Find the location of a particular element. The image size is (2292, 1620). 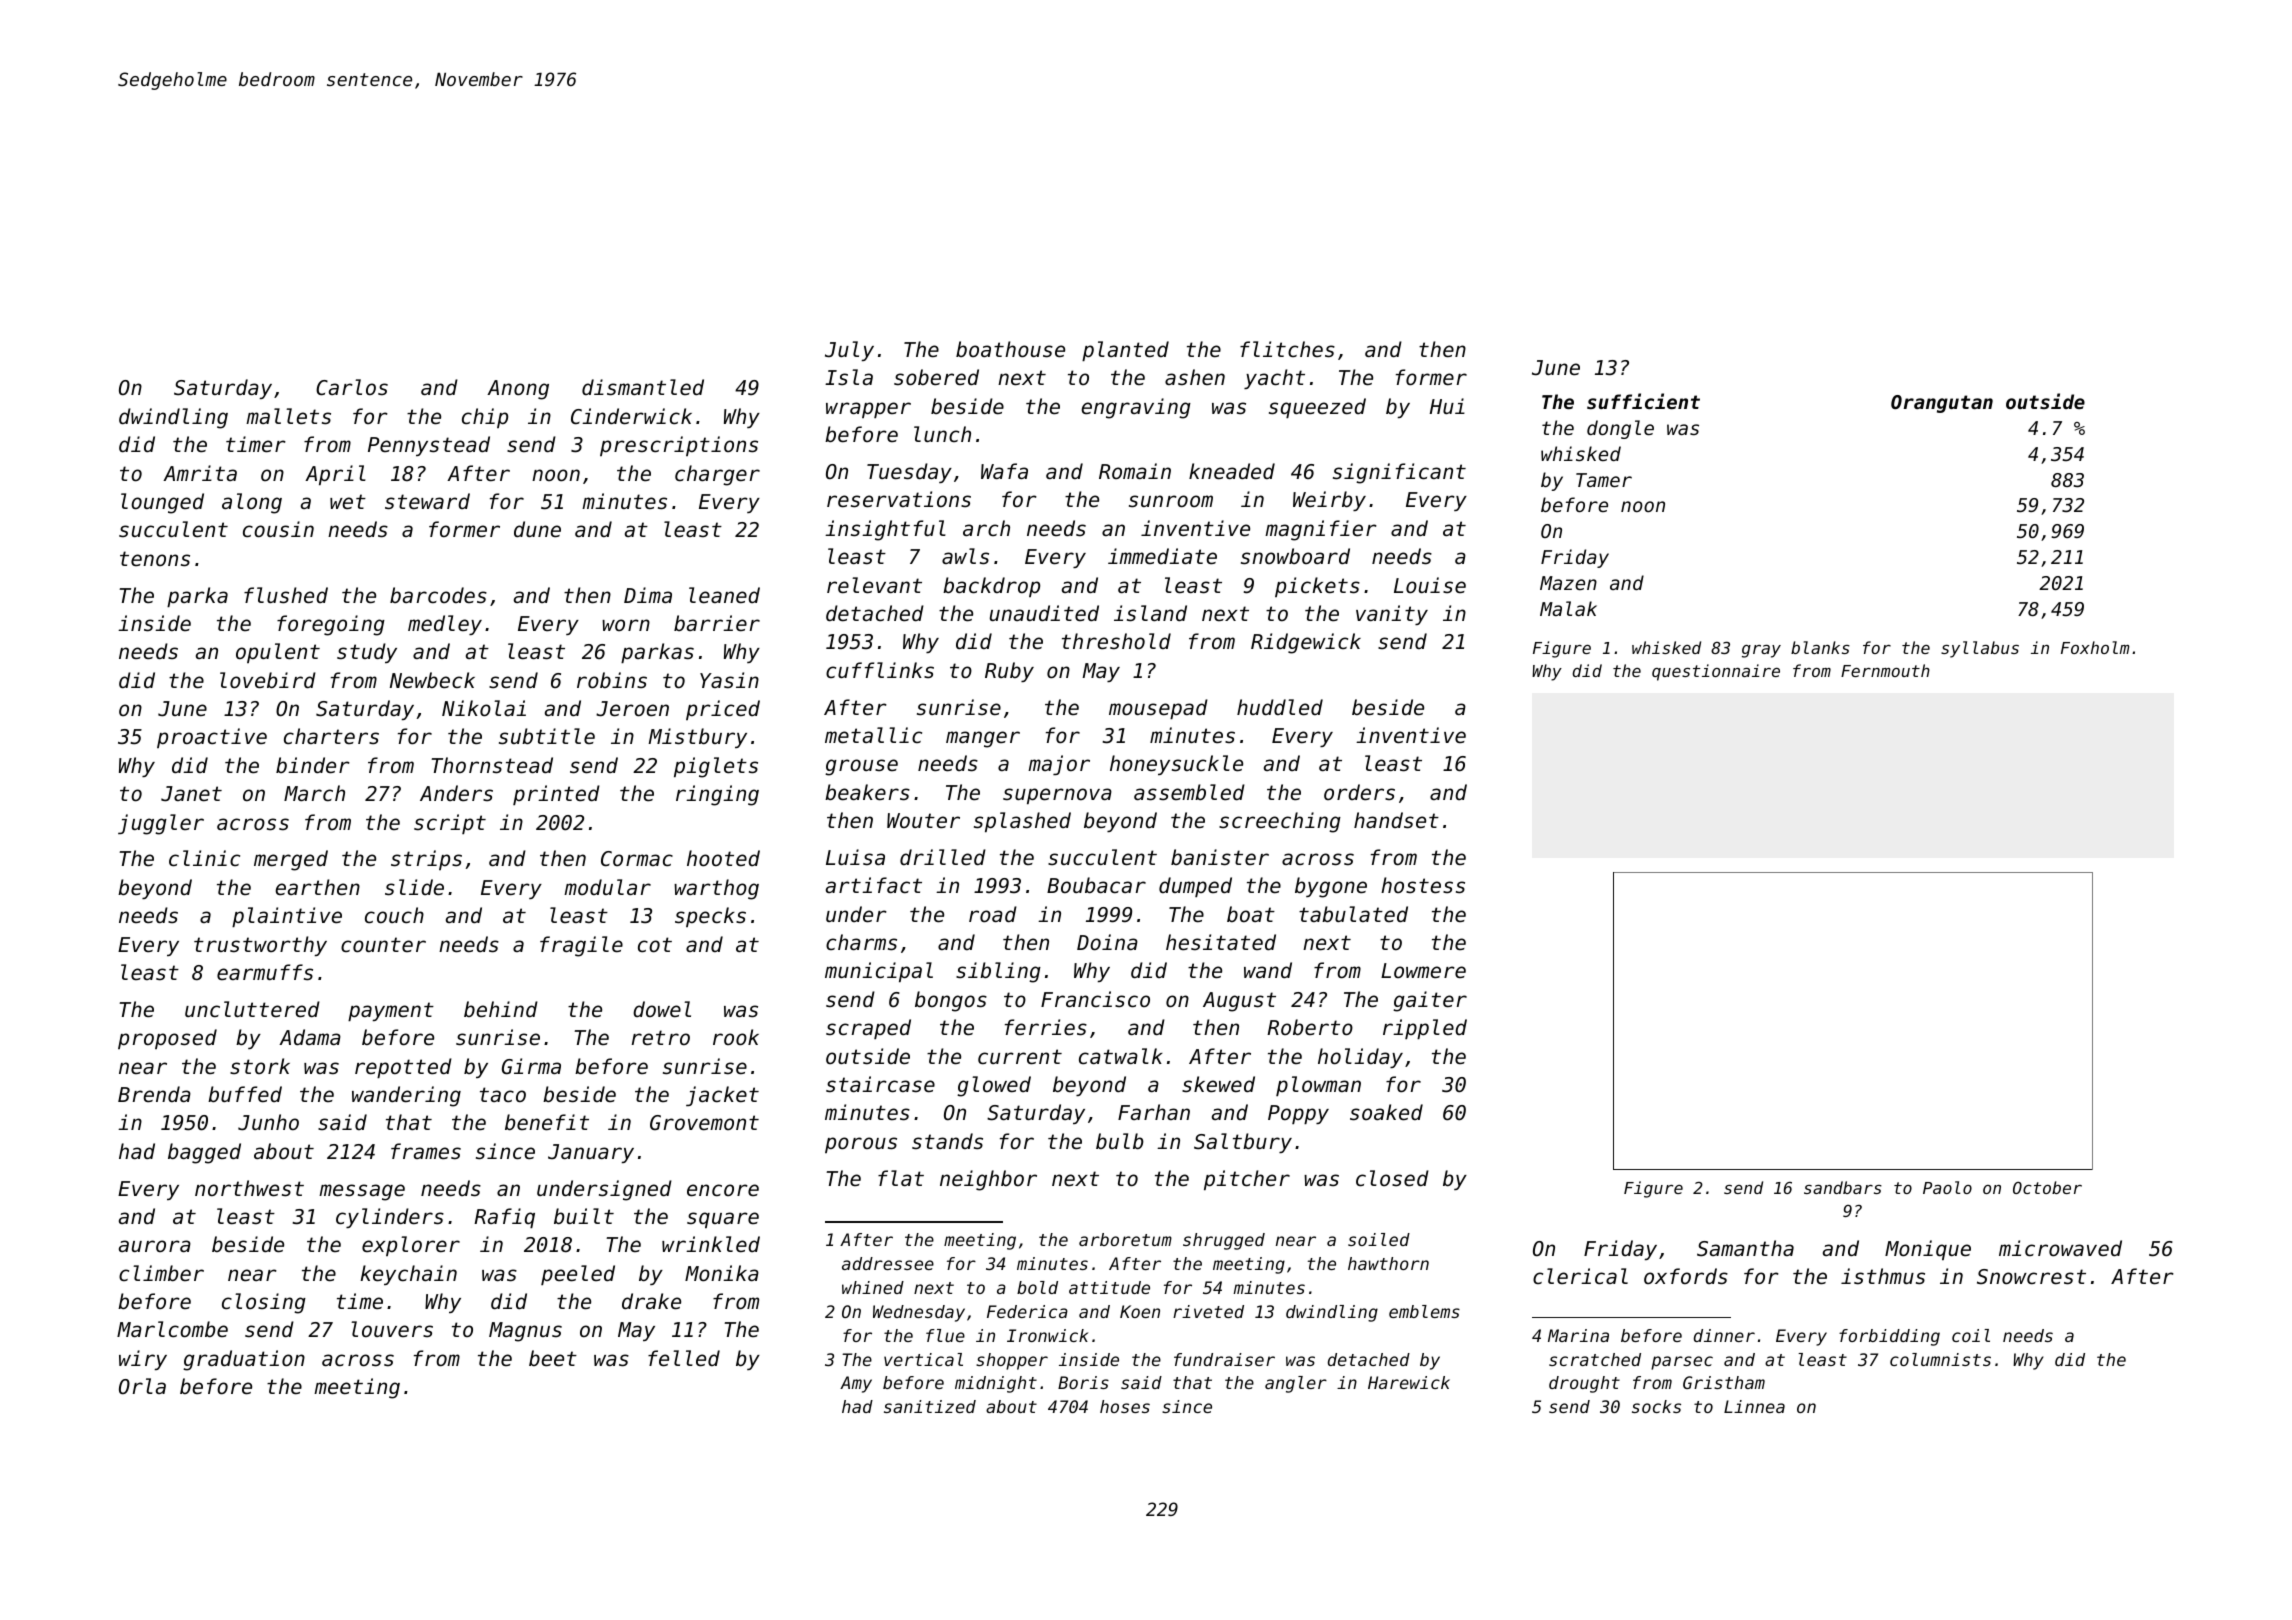

July is located at coordinates (849, 351).
